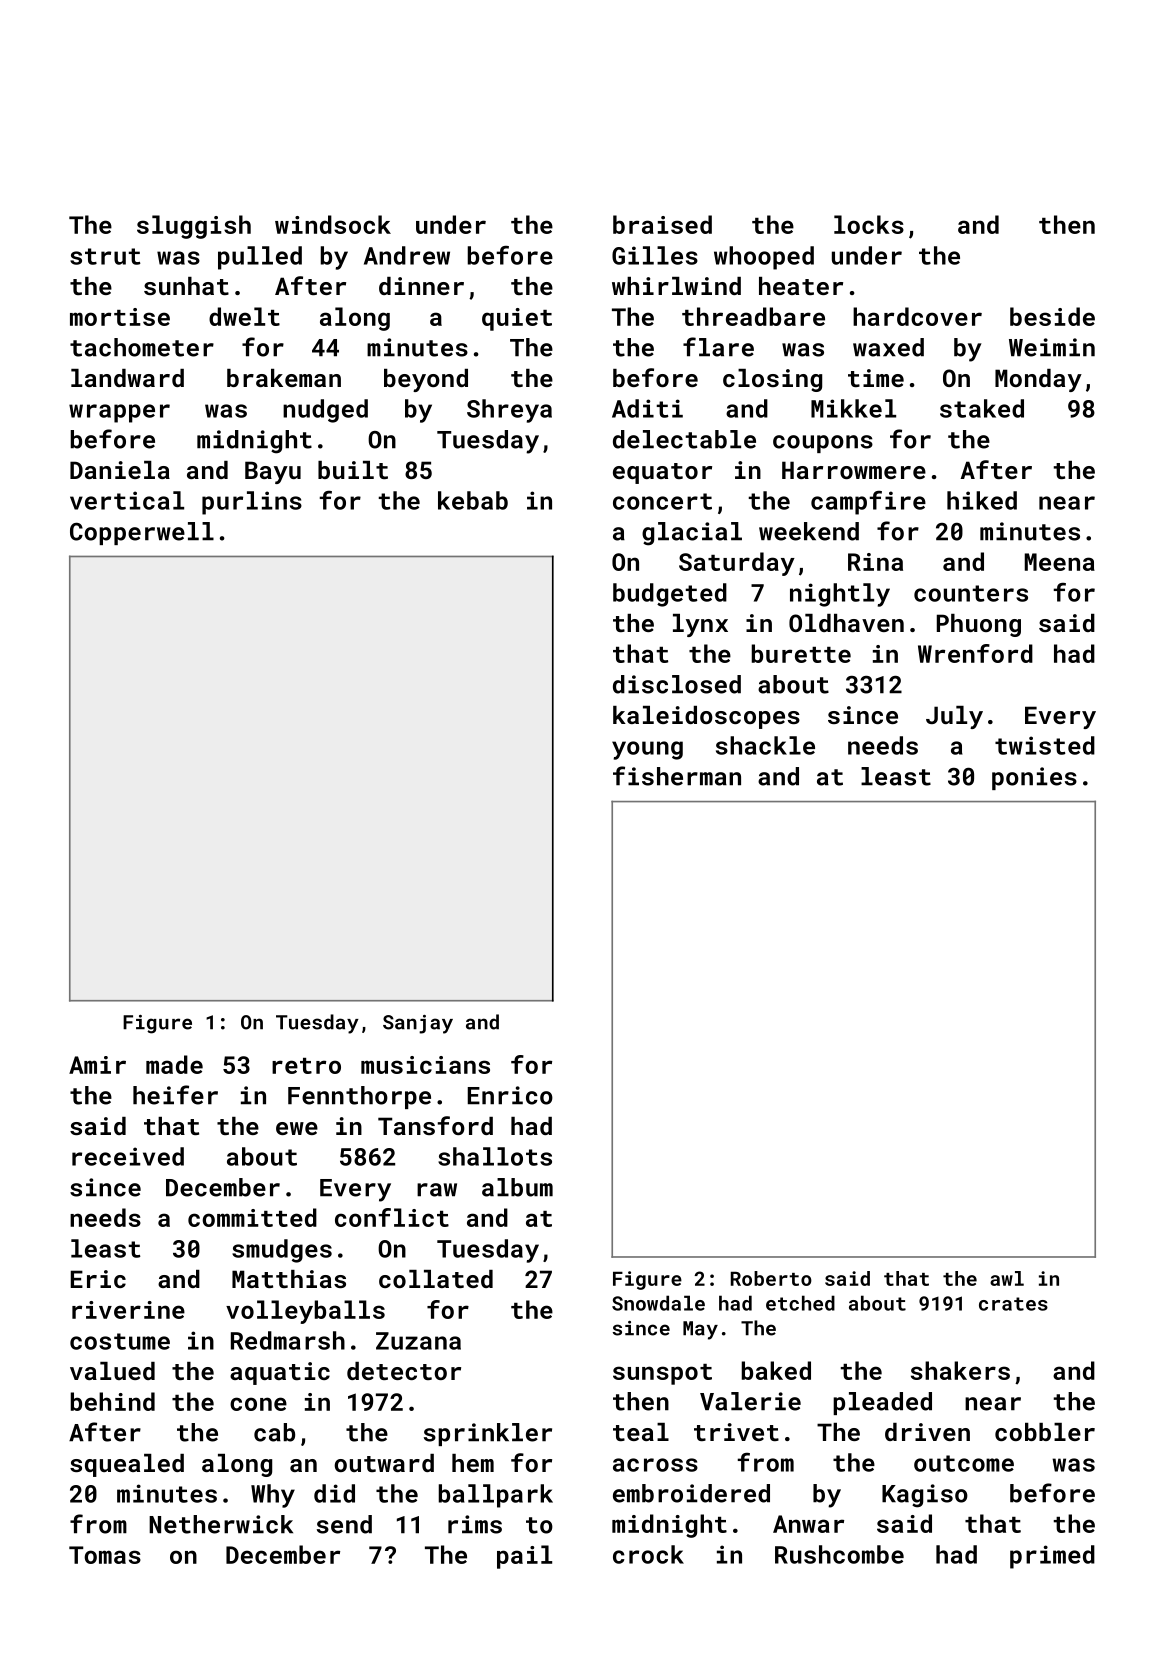 This image has height=1654, width=1165. What do you see at coordinates (425, 1065) in the image?
I see `musicians` at bounding box center [425, 1065].
